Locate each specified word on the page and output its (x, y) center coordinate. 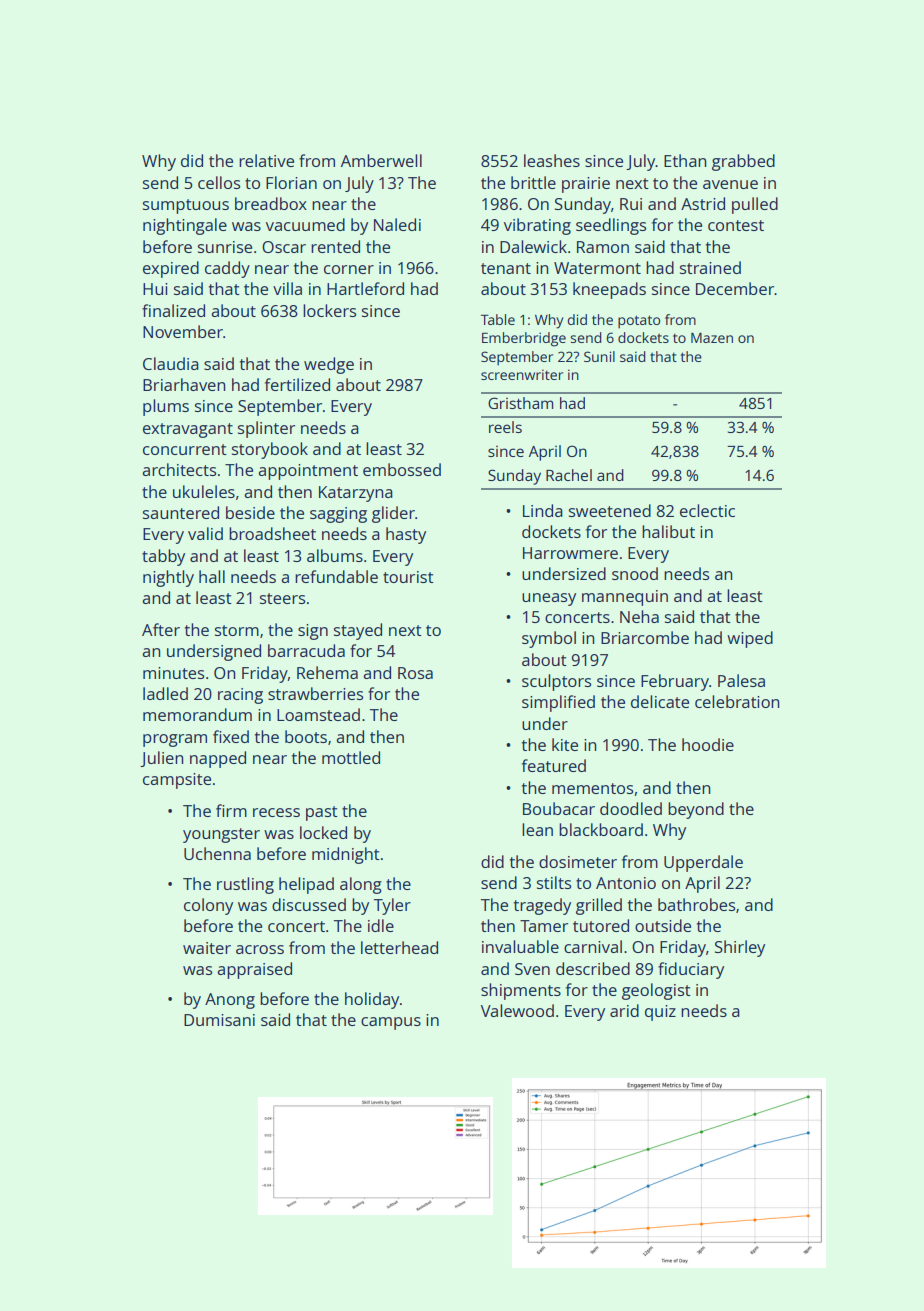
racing (240, 696)
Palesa (741, 680)
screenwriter (522, 374)
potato (639, 322)
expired (171, 269)
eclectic (707, 510)
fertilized (297, 384)
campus (391, 1023)
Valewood (517, 1010)
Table (498, 319)
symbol (549, 639)
